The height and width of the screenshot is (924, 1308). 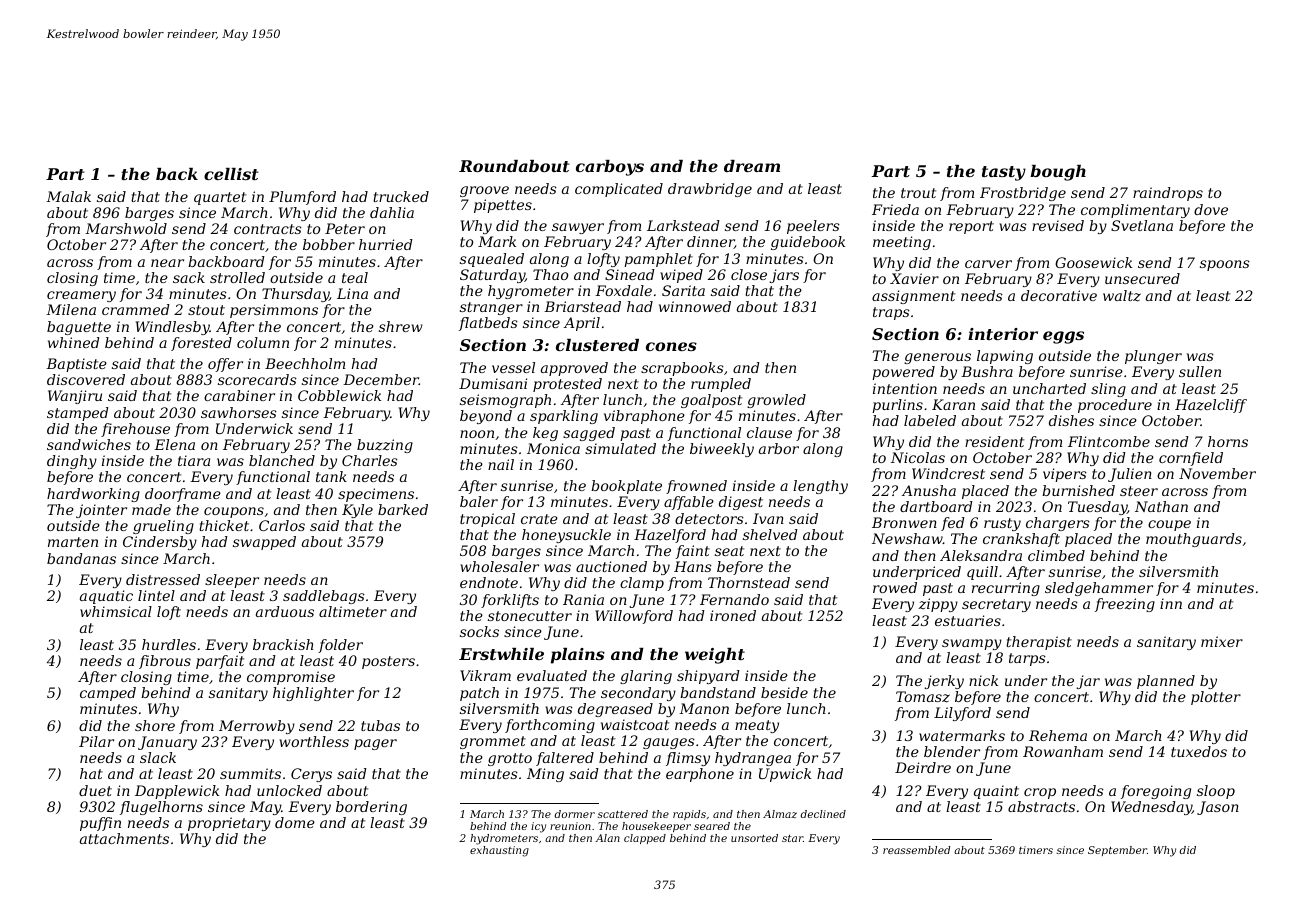 What do you see at coordinates (385, 446) in the screenshot?
I see `buzzing` at bounding box center [385, 446].
